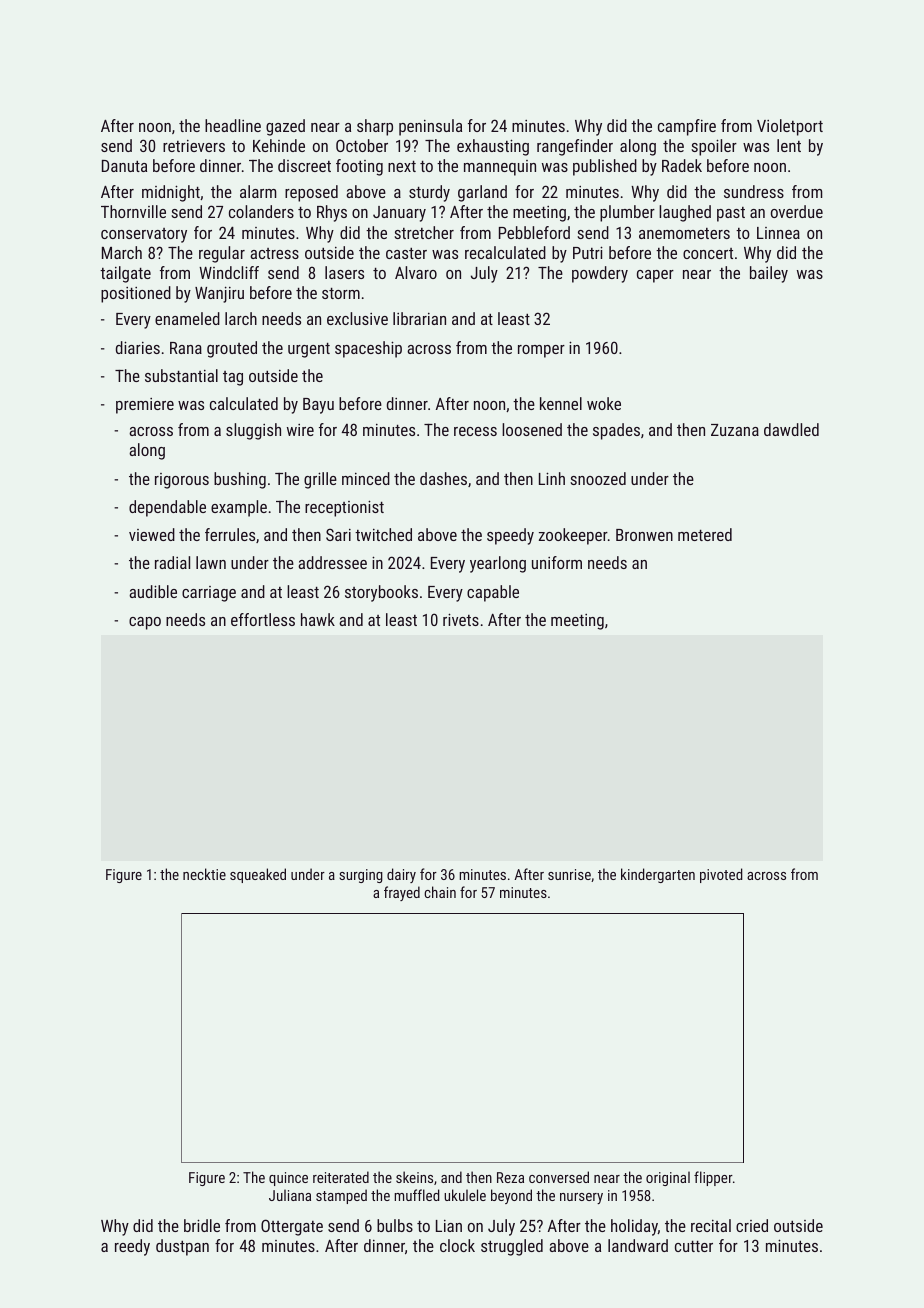  What do you see at coordinates (152, 534) in the image?
I see `viewed` at bounding box center [152, 534].
